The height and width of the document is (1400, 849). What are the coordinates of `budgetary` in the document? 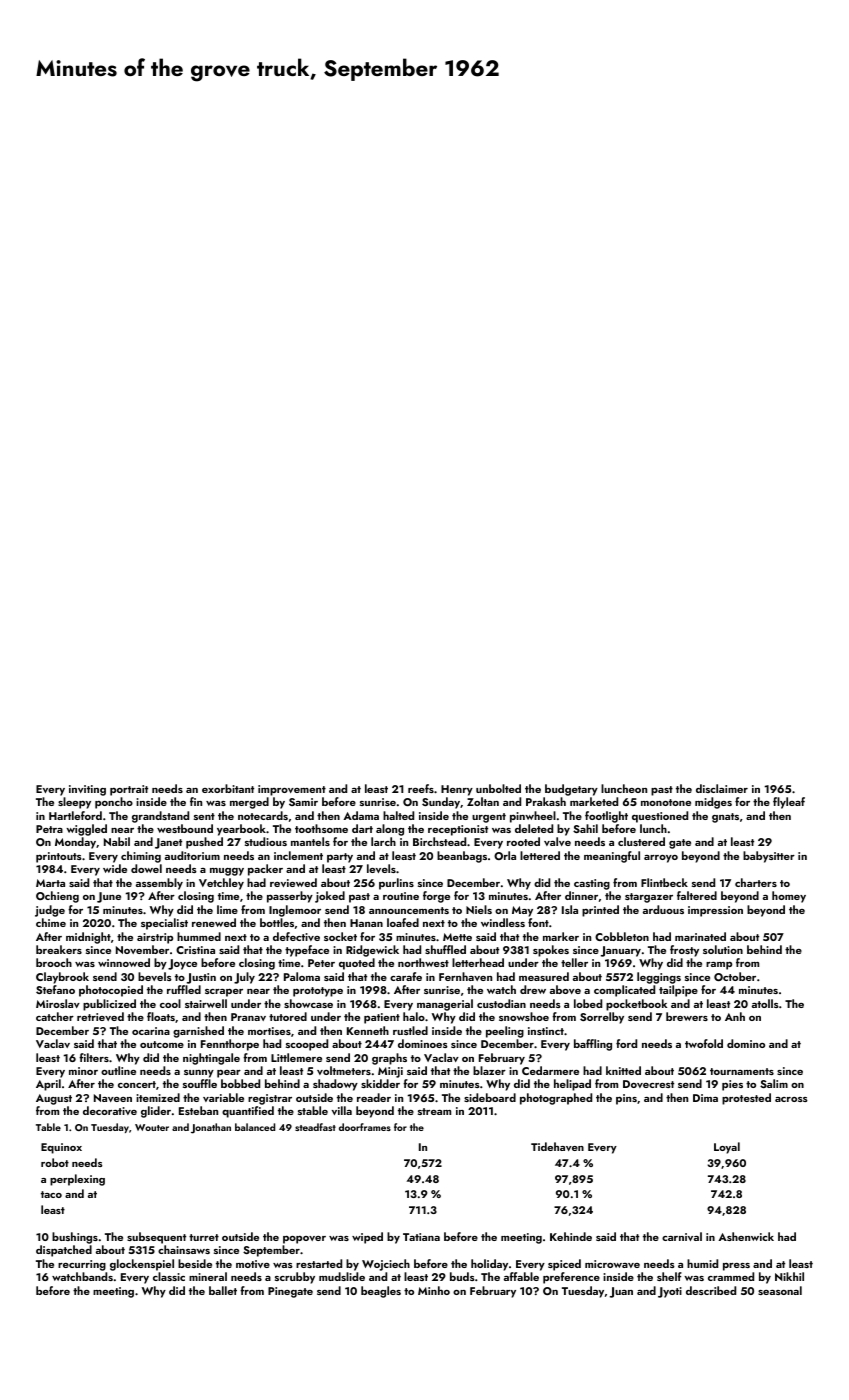 It's located at (571, 790).
